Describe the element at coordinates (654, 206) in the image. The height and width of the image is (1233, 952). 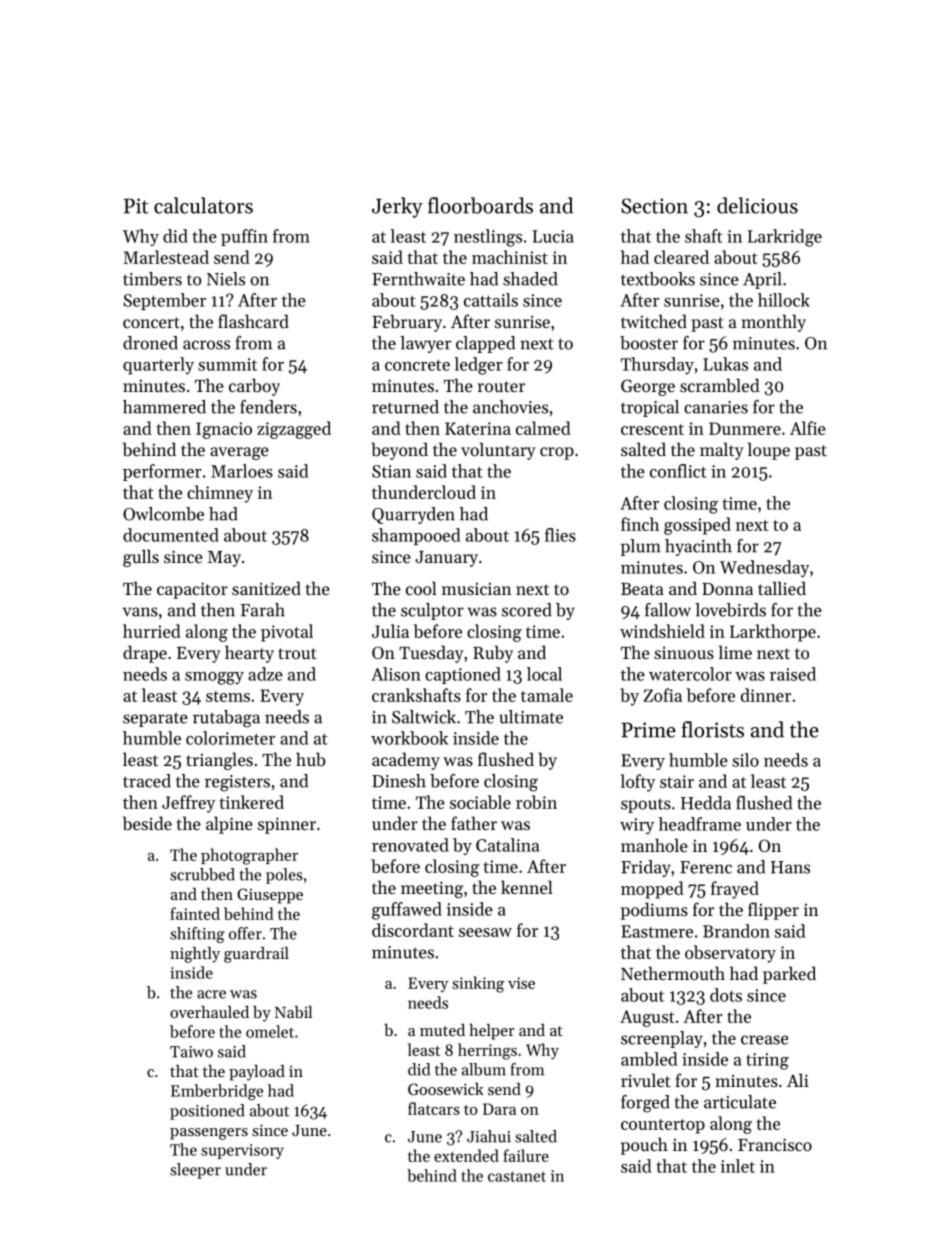
I see `Section` at that location.
